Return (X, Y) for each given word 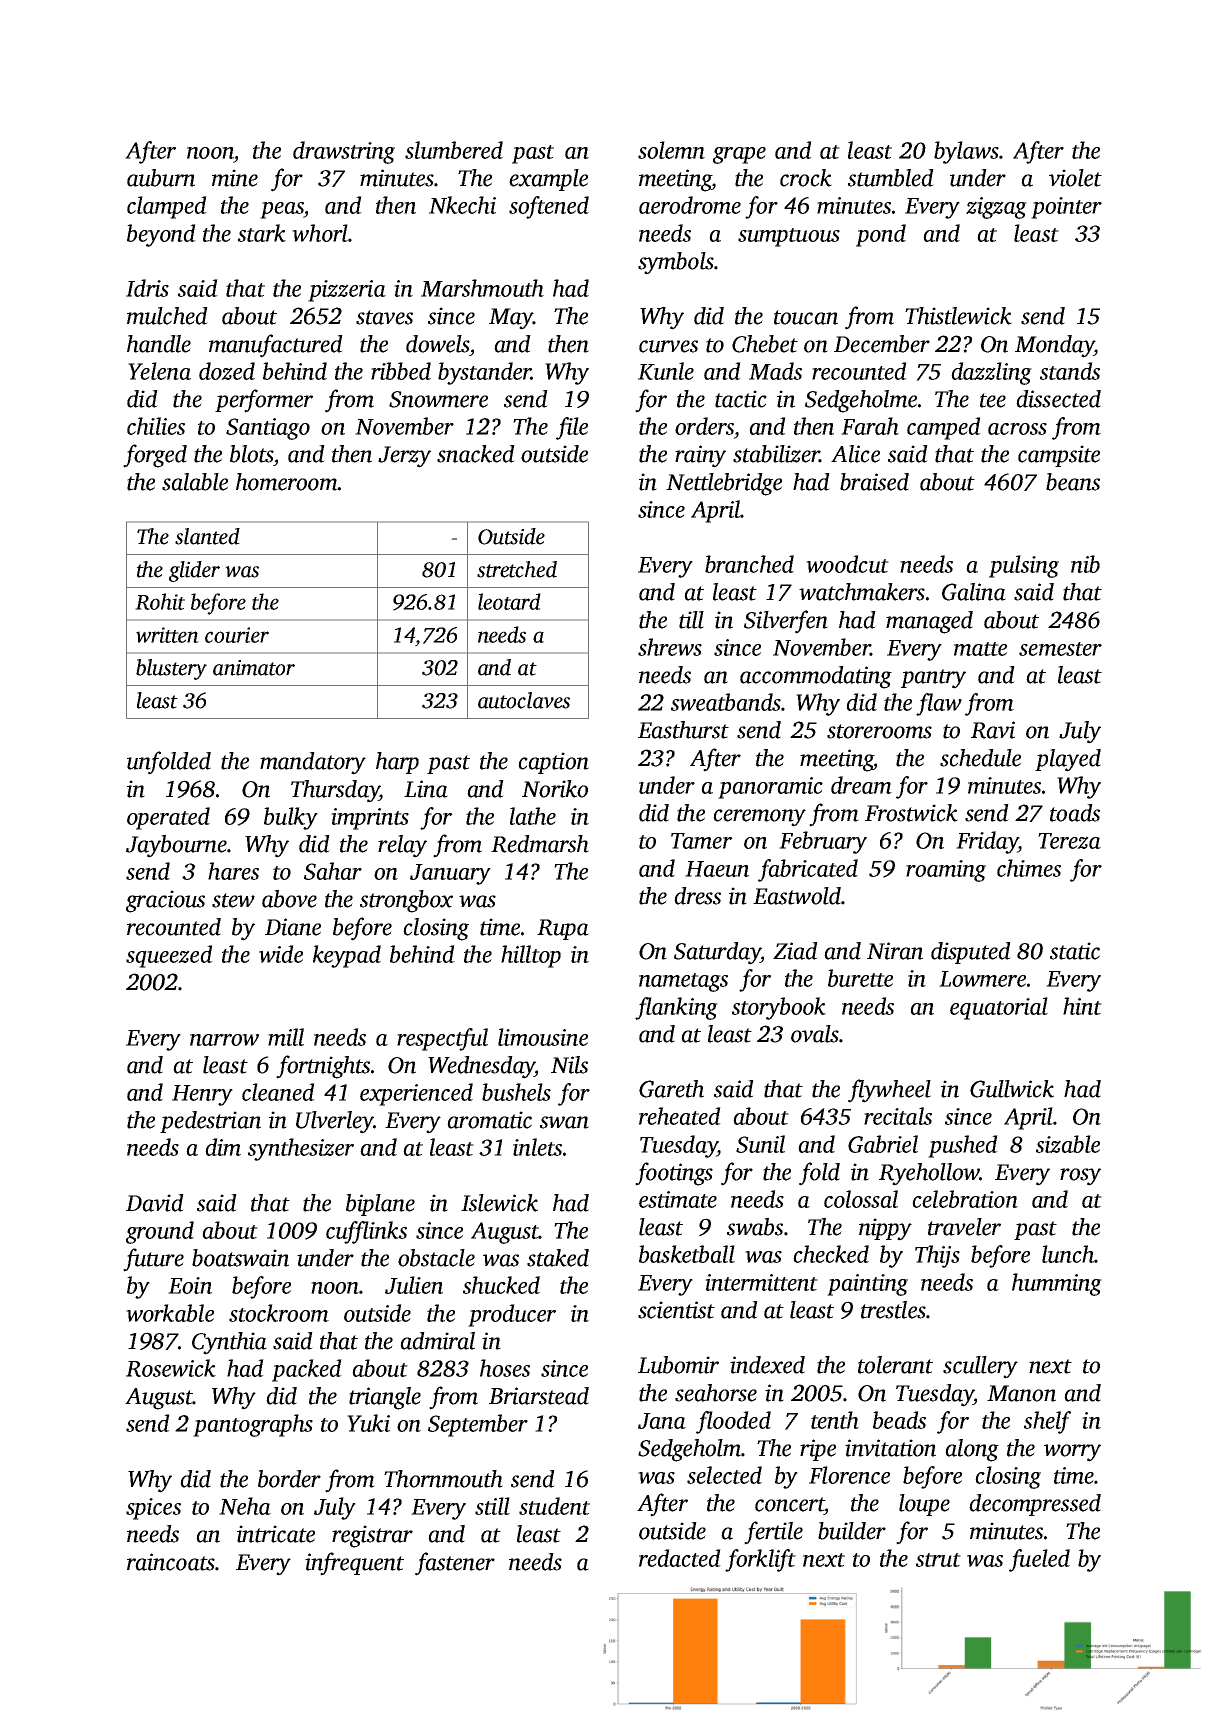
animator (254, 668)
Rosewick (171, 1368)
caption (553, 763)
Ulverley (335, 1122)
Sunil (760, 1144)
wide (281, 954)
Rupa (563, 929)
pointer (1066, 208)
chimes (1029, 868)
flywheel (889, 1091)
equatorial (999, 1008)
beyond (161, 235)
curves (668, 346)
